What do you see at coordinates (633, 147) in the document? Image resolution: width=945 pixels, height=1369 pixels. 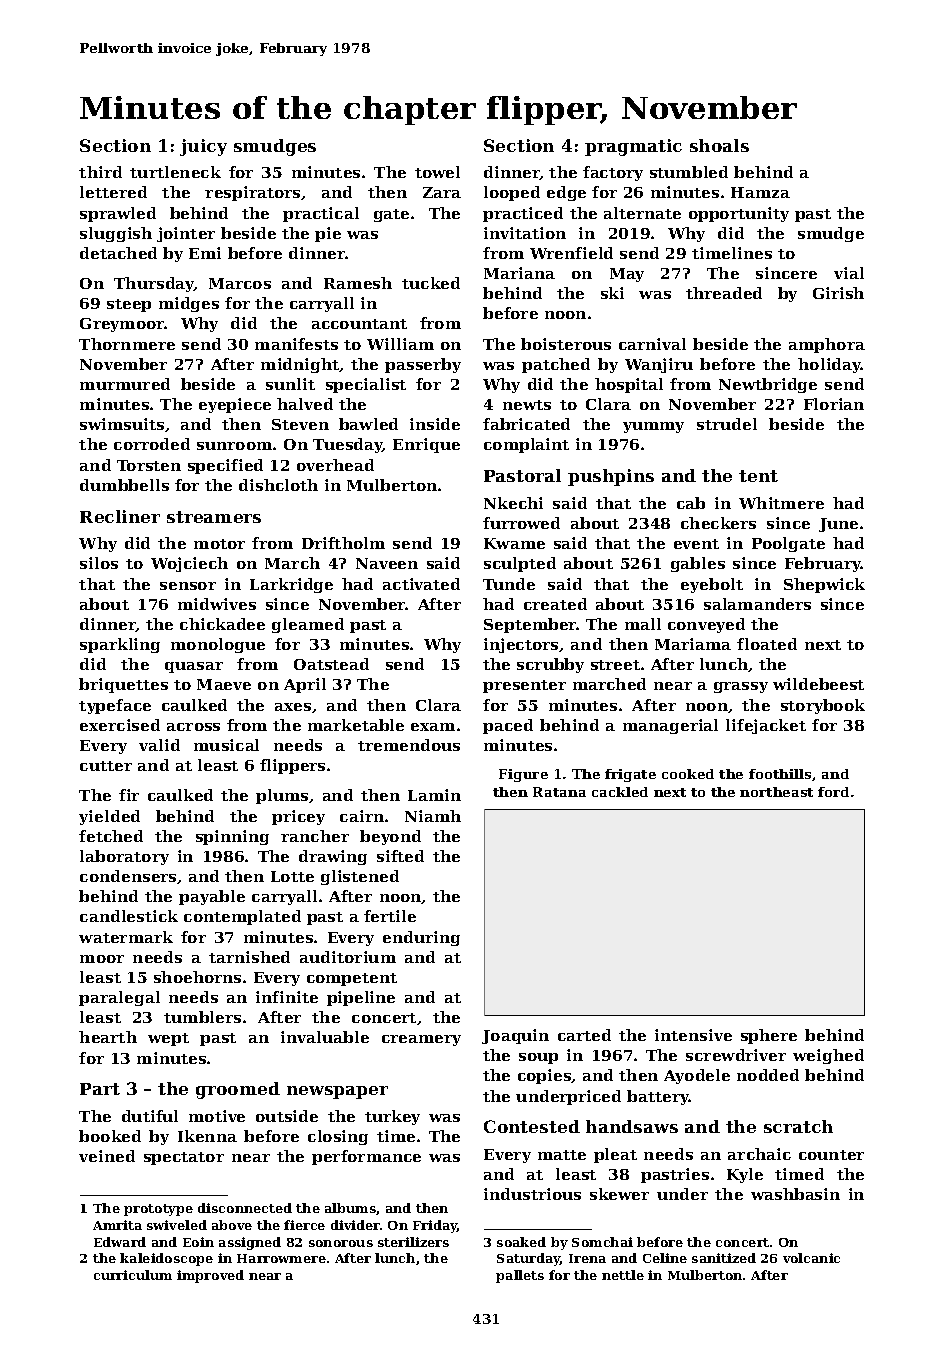 I see `pragmatic` at bounding box center [633, 147].
